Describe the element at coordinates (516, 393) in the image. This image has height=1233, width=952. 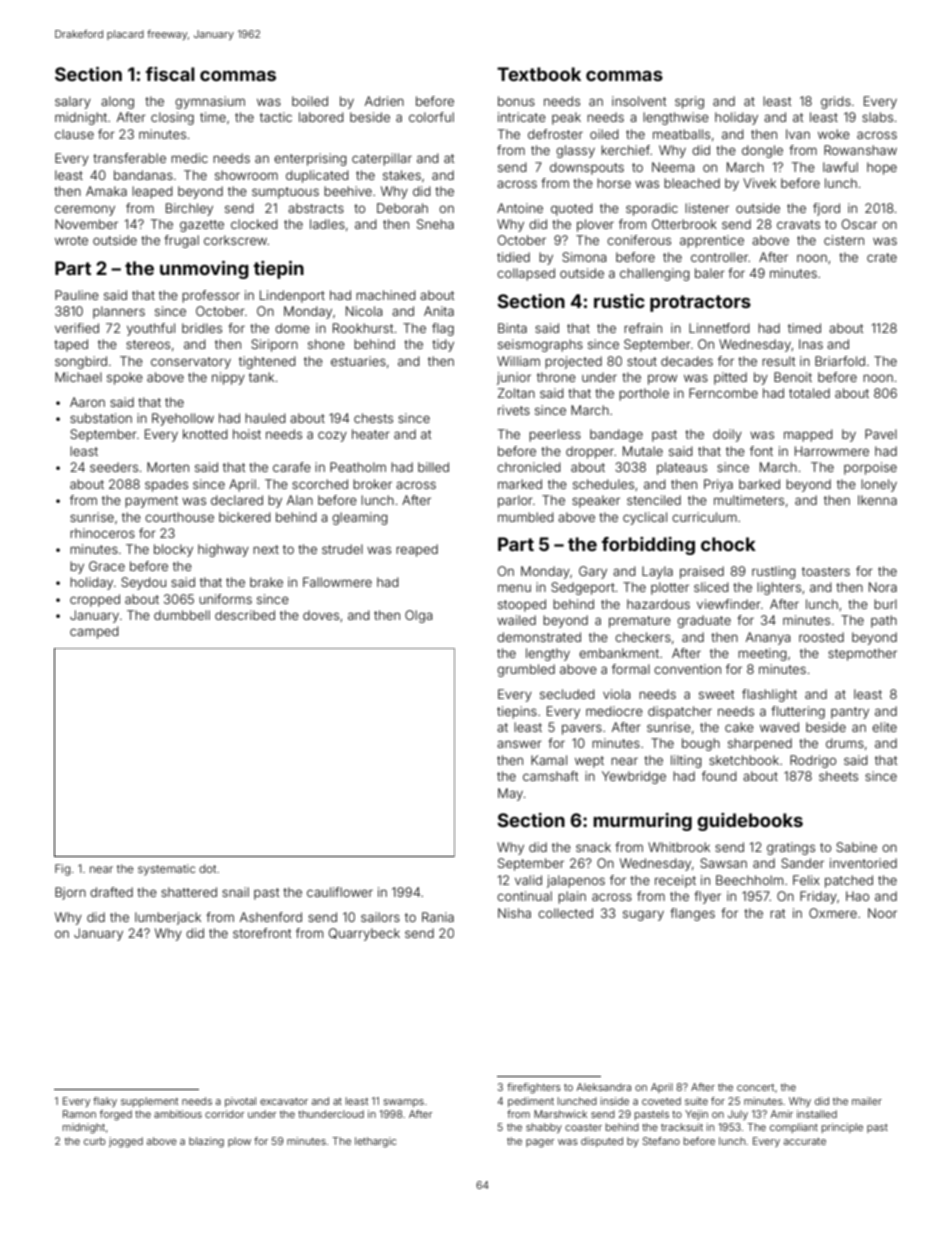
I see `Zoltan` at that location.
